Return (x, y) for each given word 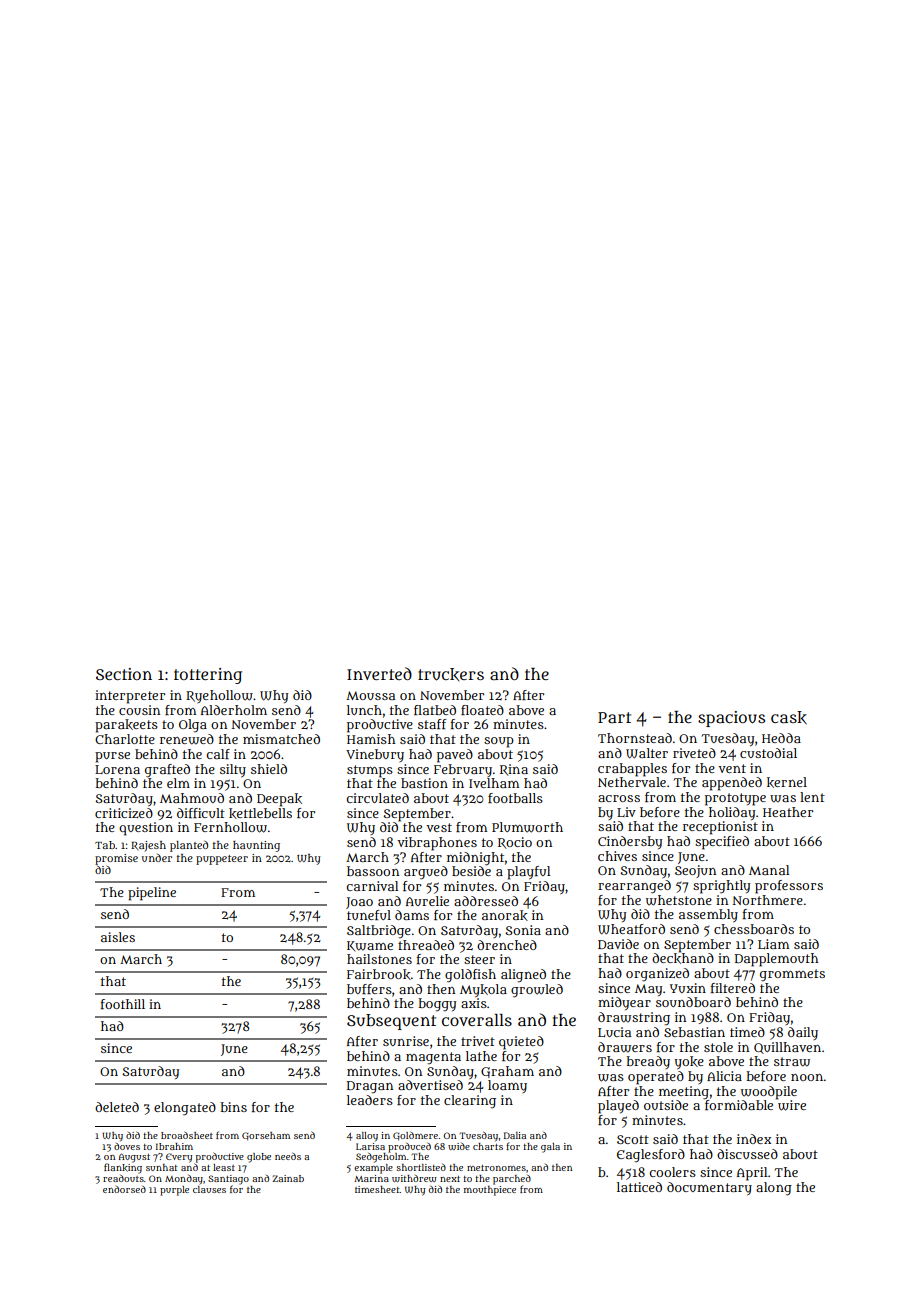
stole (718, 1047)
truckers (451, 674)
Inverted (379, 673)
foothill (123, 1004)
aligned (523, 975)
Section (124, 674)
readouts (123, 1178)
